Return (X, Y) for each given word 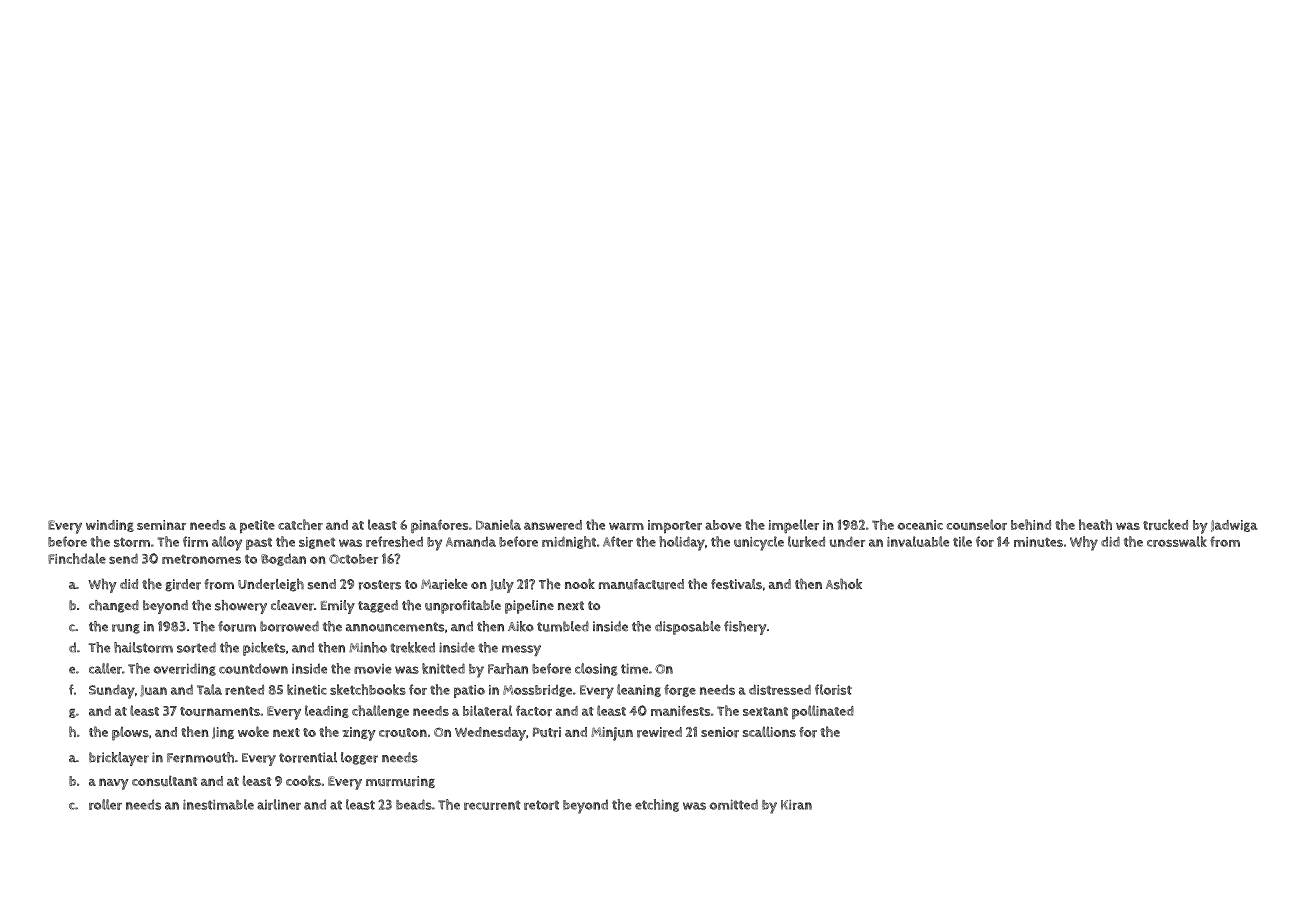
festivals (736, 584)
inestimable (218, 804)
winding (110, 526)
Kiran (796, 804)
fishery (745, 628)
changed (114, 606)
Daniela (498, 524)
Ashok (844, 584)
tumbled (563, 626)
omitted (733, 804)
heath (1095, 524)
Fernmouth (200, 757)
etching (657, 805)
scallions (769, 731)
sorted (196, 647)
